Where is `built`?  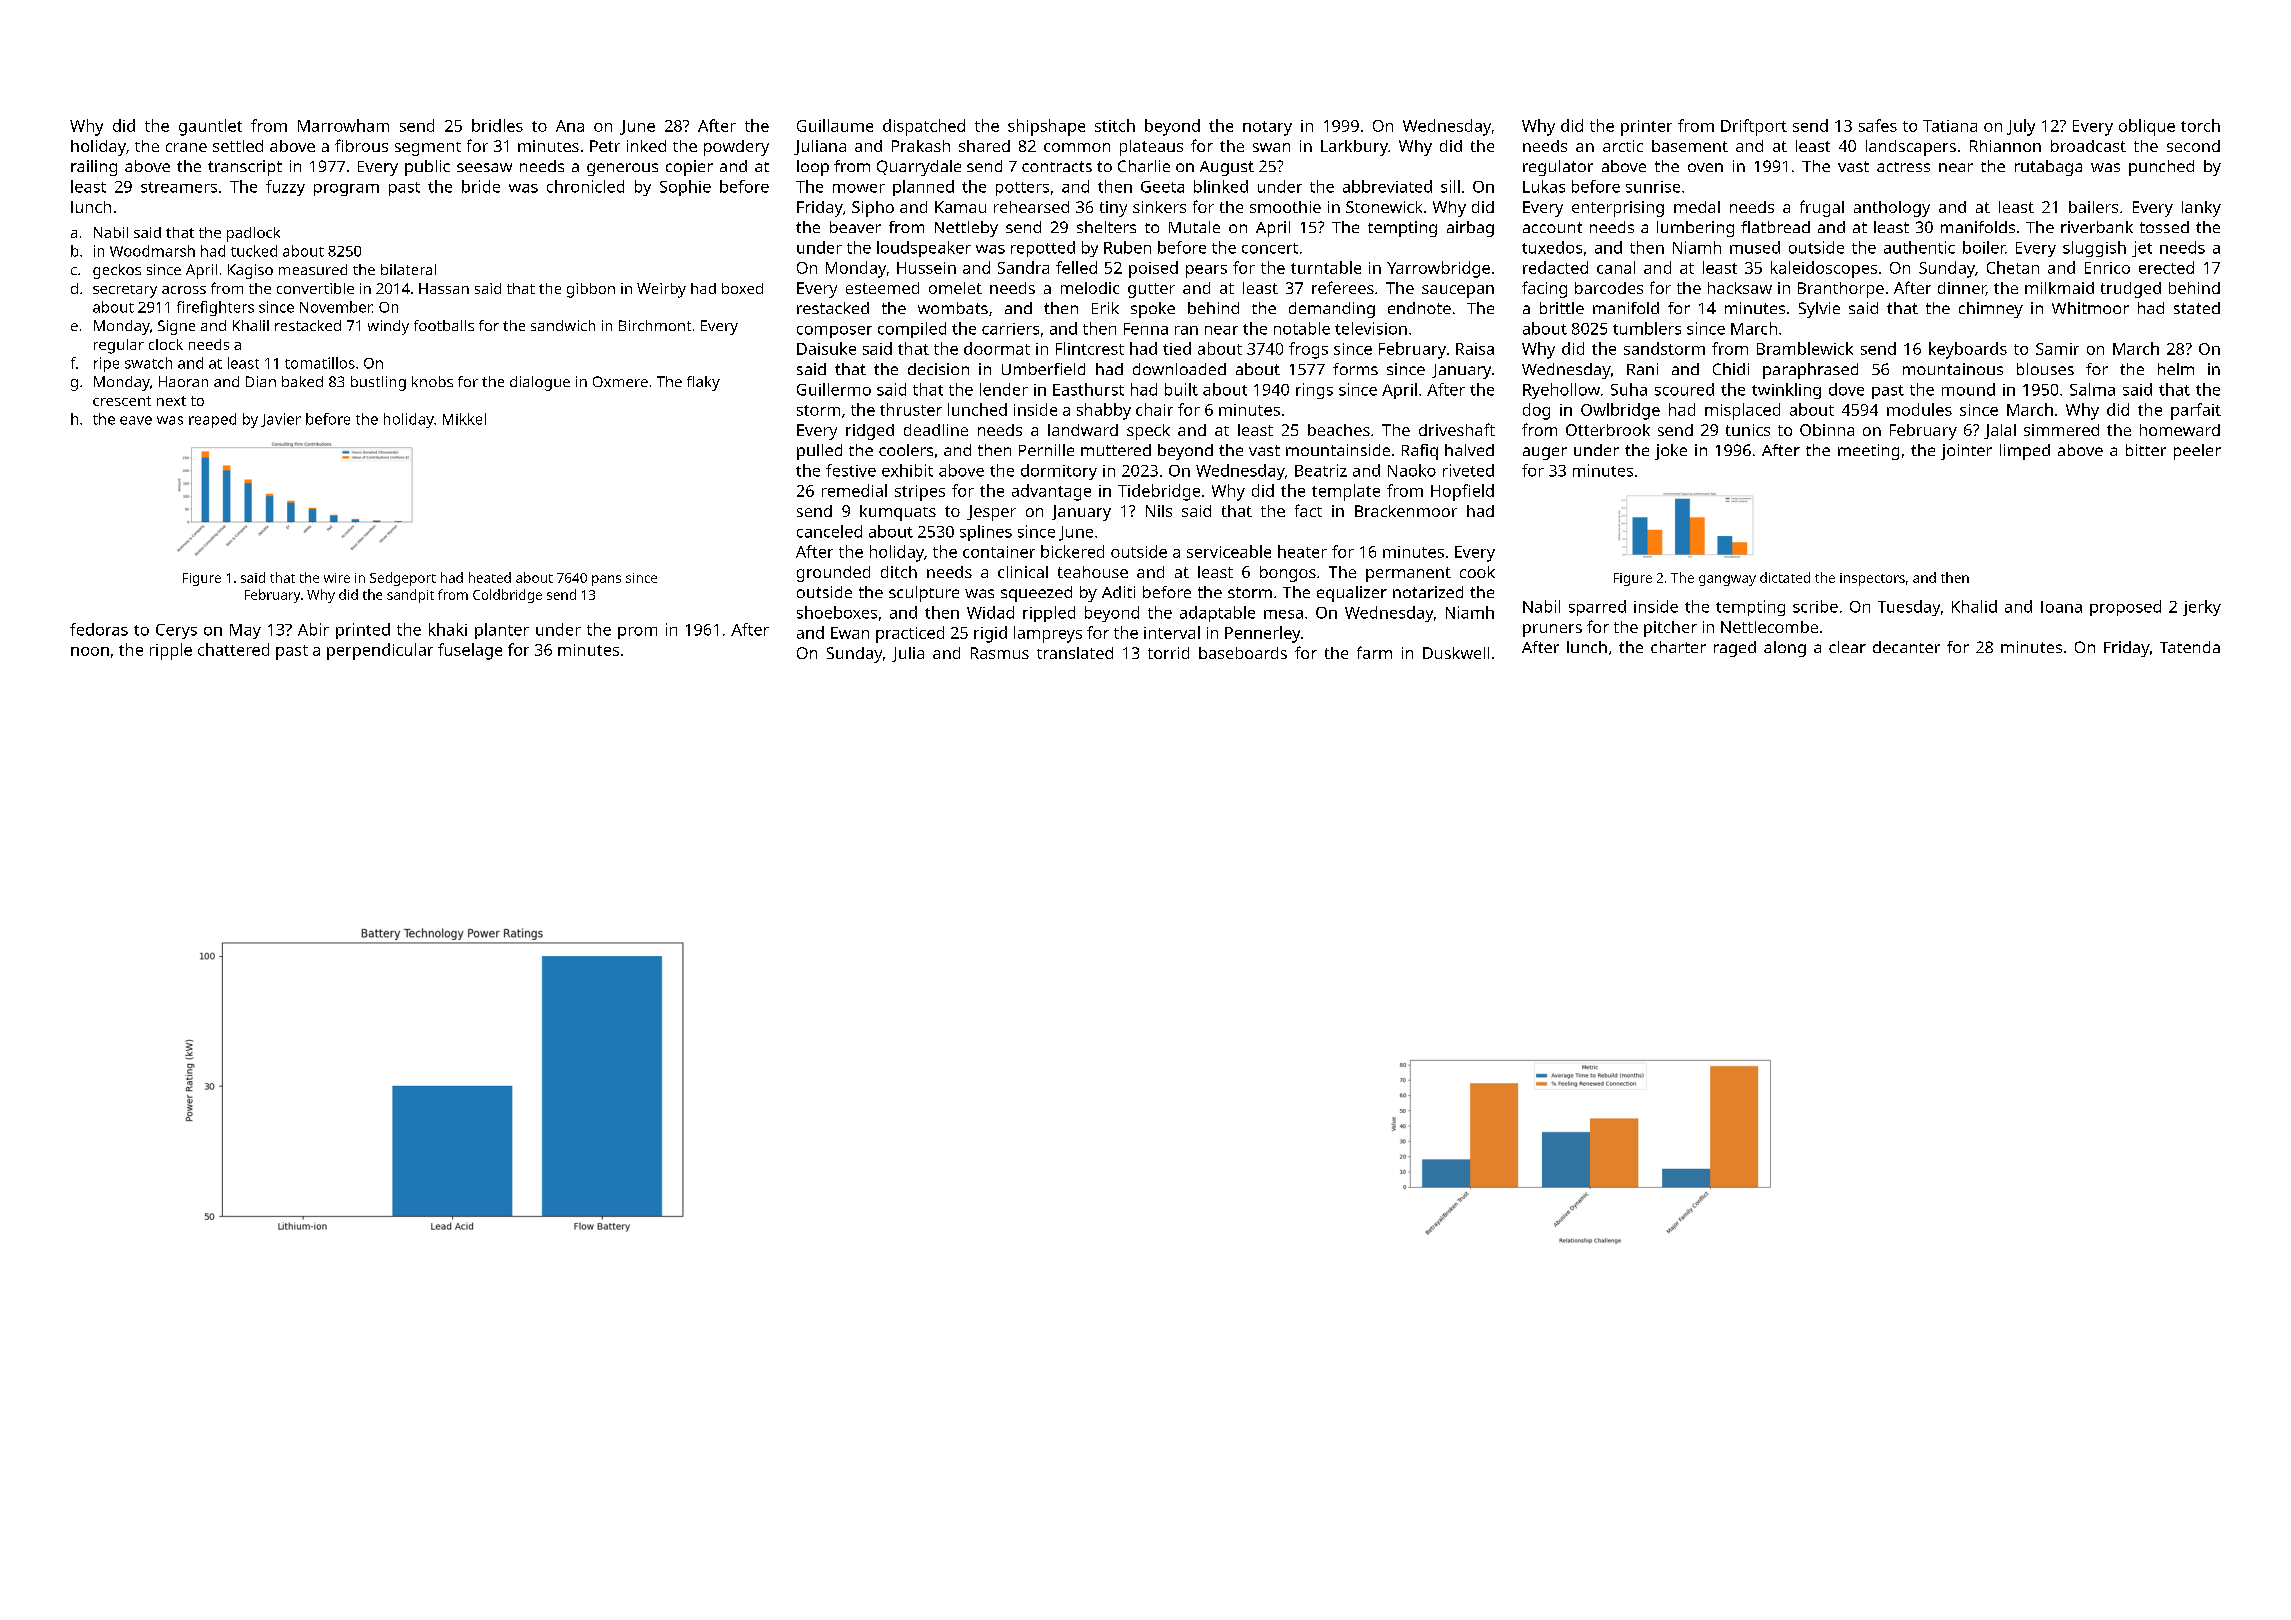 built is located at coordinates (1181, 389).
